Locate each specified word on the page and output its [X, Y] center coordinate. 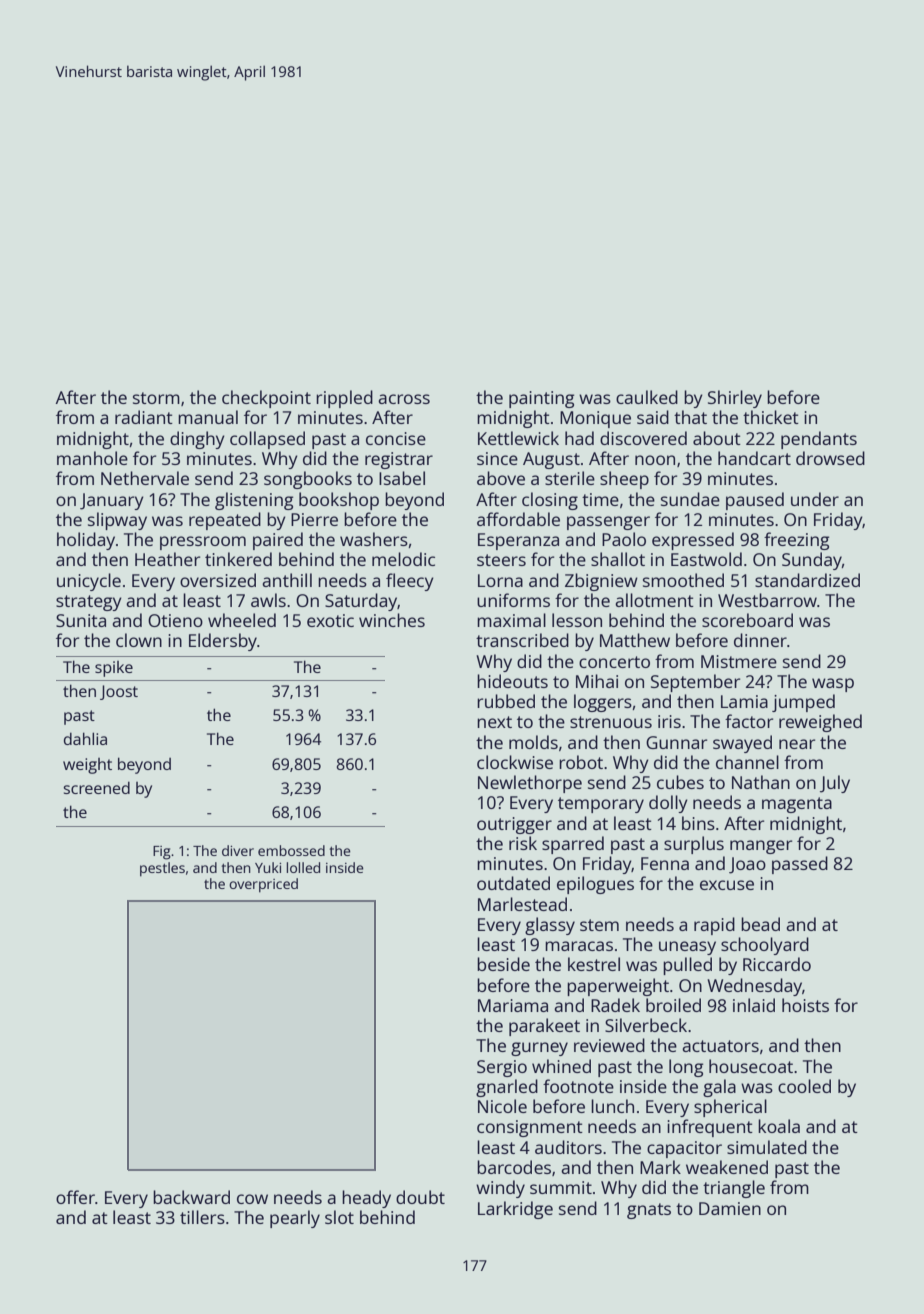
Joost [119, 692]
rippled [344, 399]
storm [156, 398]
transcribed [522, 640]
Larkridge [515, 1210]
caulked [647, 397]
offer [75, 1197]
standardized [807, 580]
